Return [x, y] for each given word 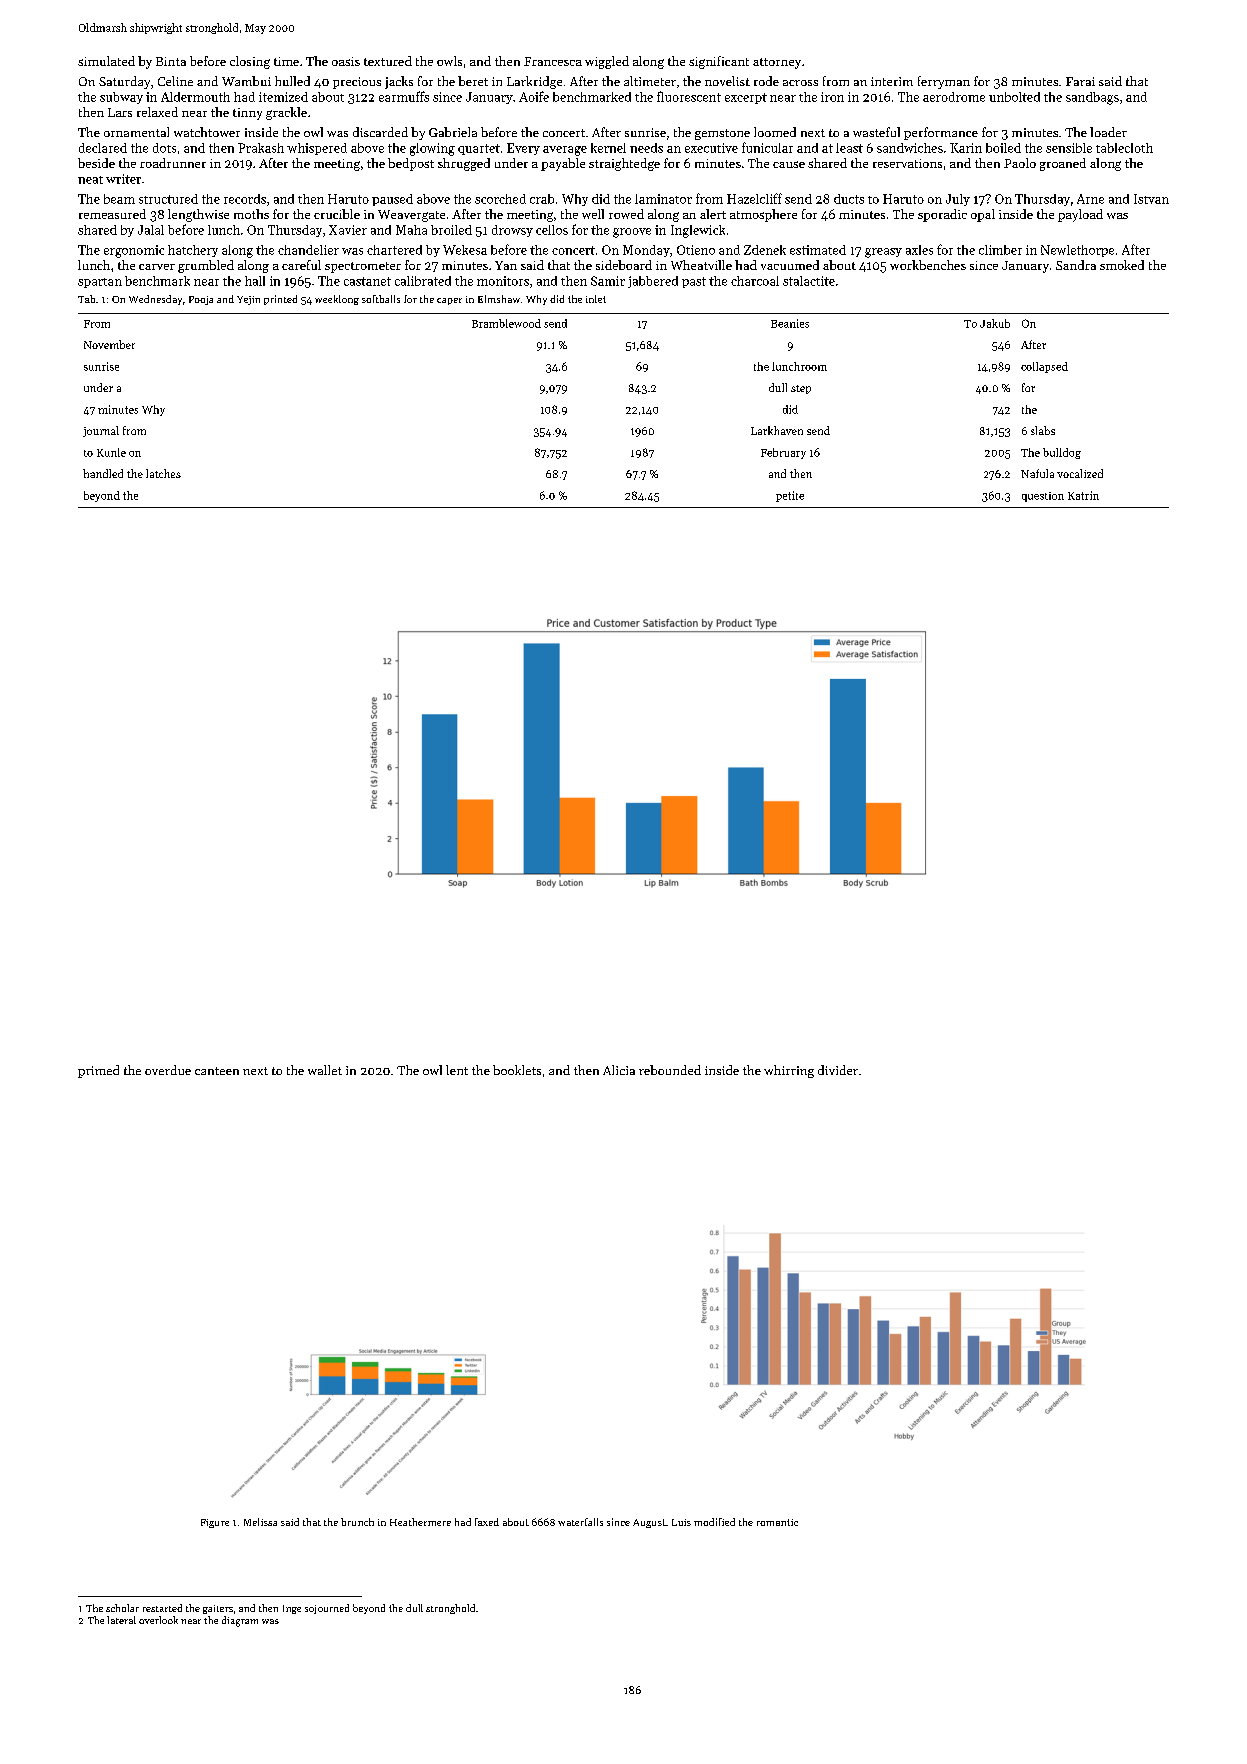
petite [790, 496]
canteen [217, 1071]
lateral [121, 1620]
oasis [346, 61]
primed [98, 1071]
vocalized [1080, 473]
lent [457, 1070]
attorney [777, 63]
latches [163, 473]
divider [838, 1070]
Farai [1080, 81]
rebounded [670, 1070]
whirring [789, 1071]
